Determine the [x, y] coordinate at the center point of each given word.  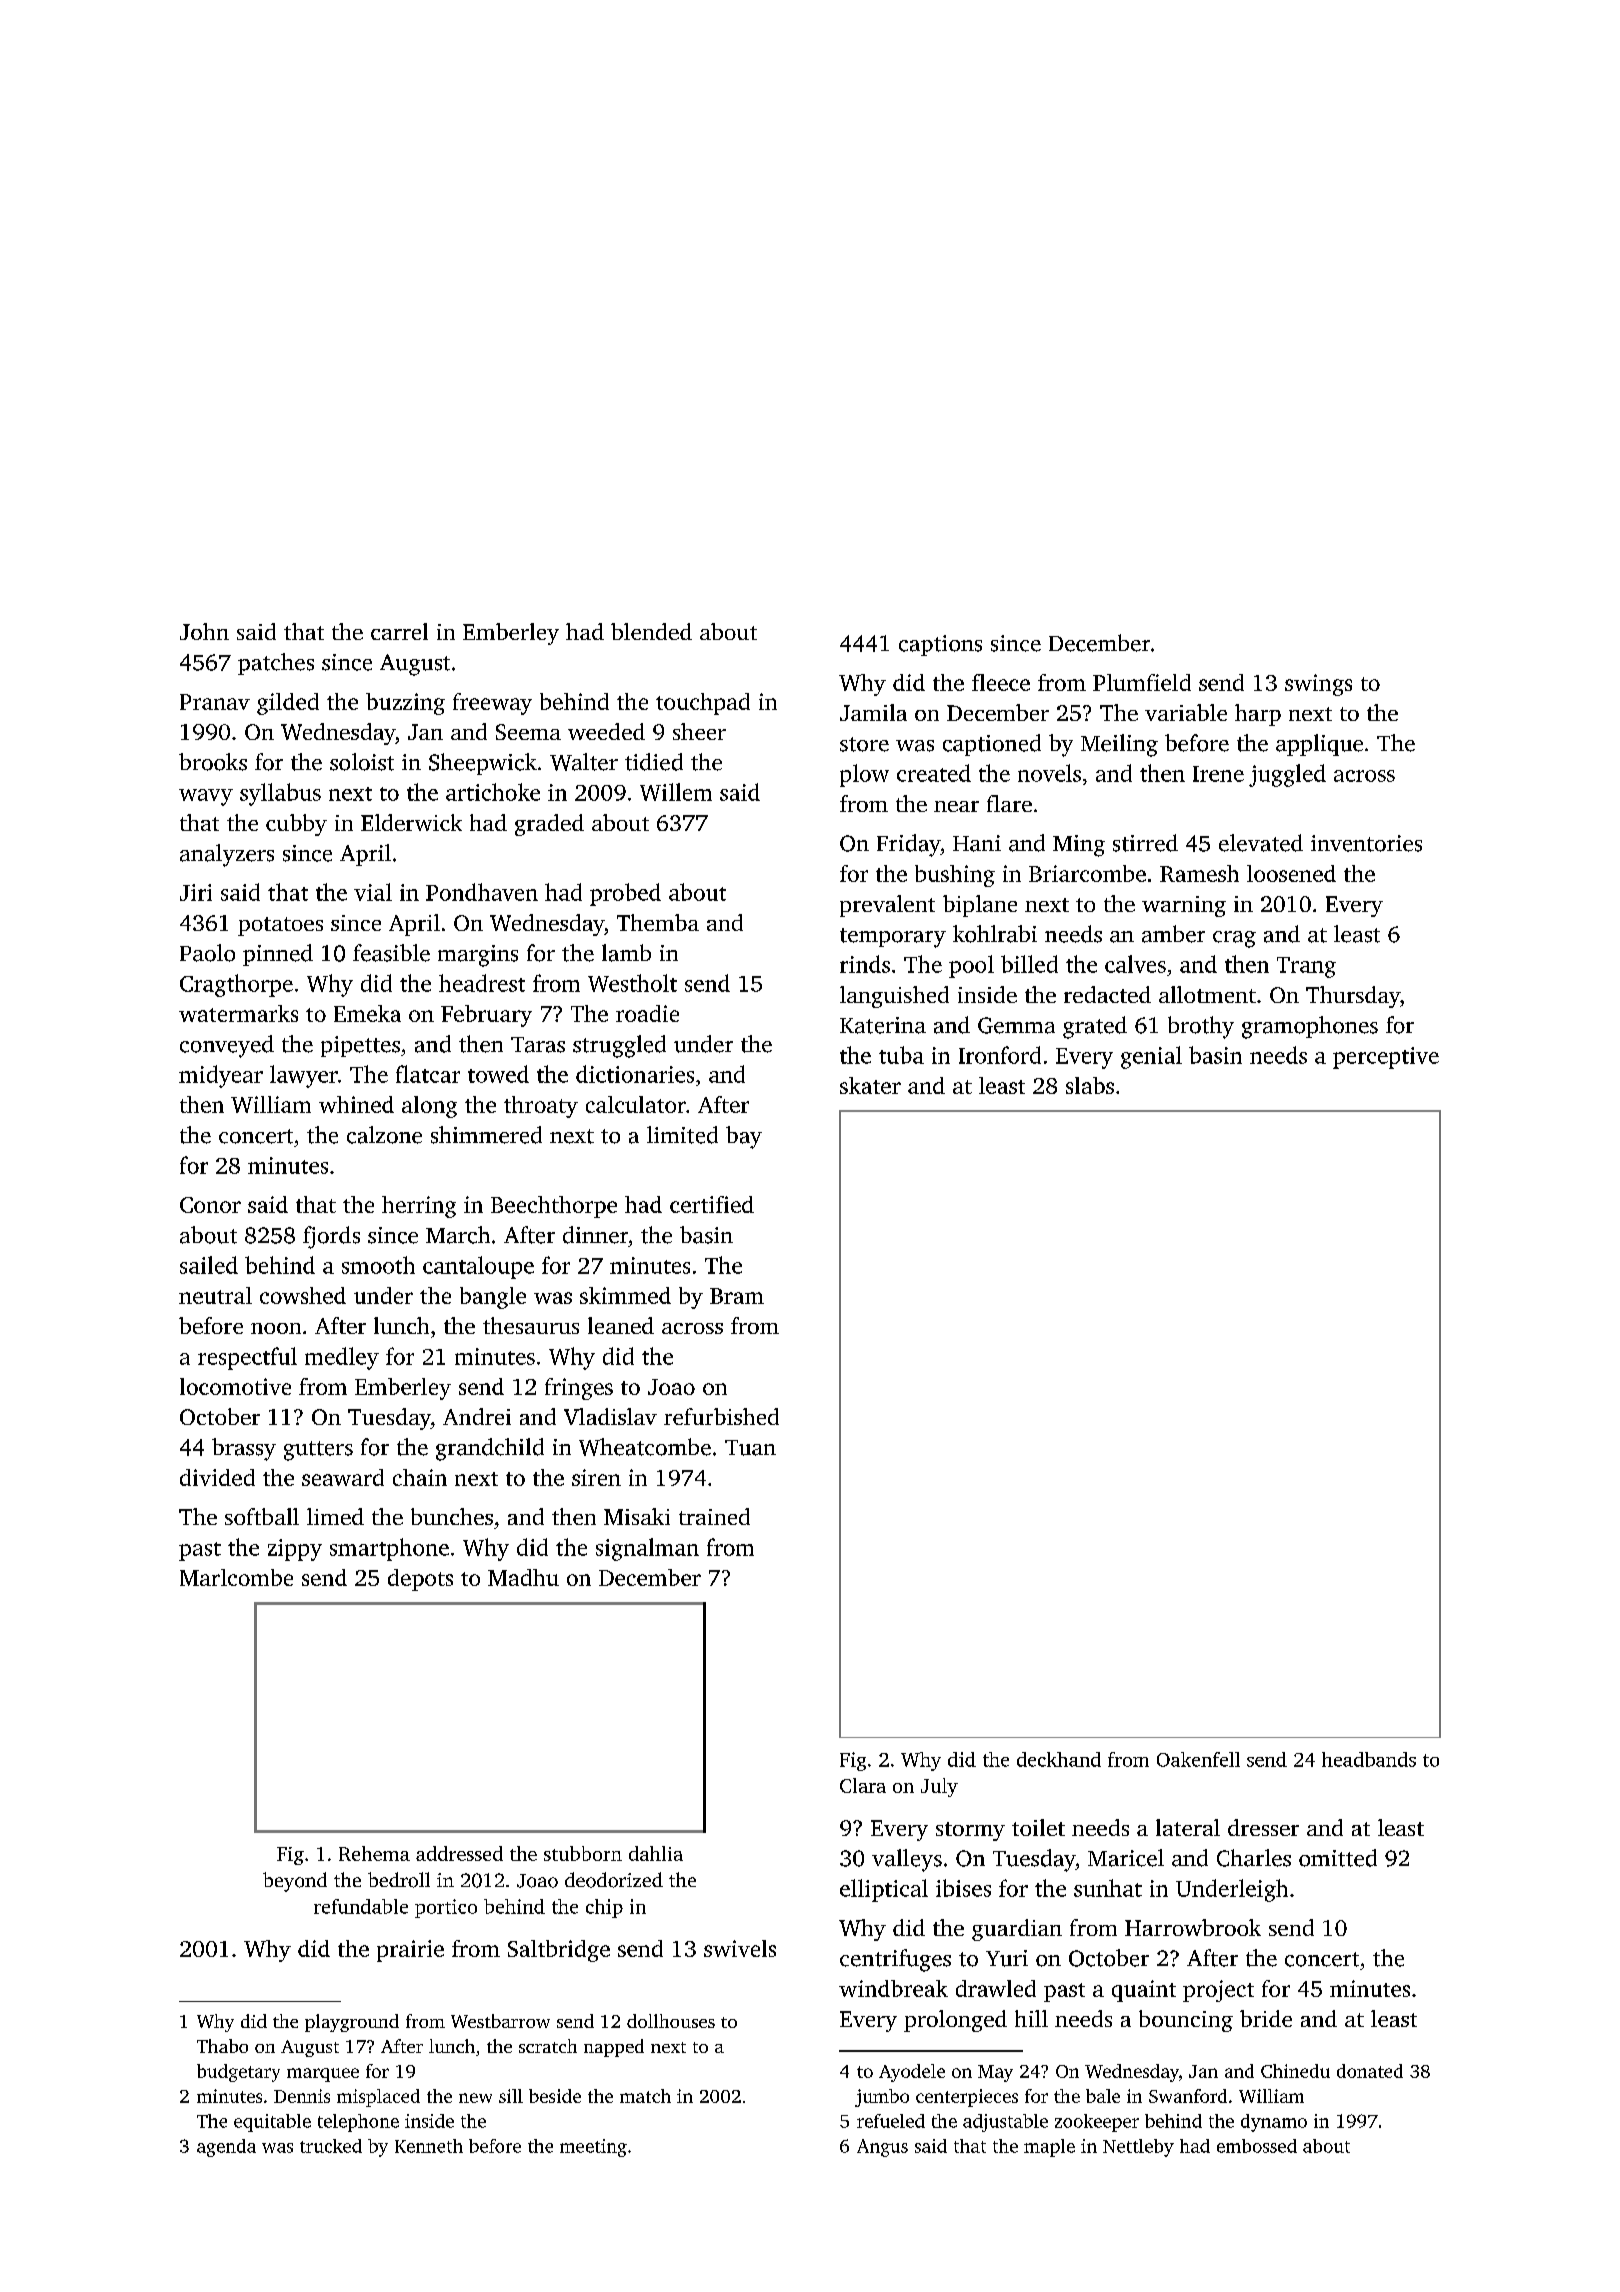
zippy [295, 1550]
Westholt [632, 983]
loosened [1291, 873]
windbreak [893, 1988]
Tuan [750, 1448]
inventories [1366, 843]
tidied [654, 762]
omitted [1338, 1858]
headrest [482, 983]
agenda [226, 2148]
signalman [647, 1549]
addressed [459, 1853]
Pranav [215, 702]
